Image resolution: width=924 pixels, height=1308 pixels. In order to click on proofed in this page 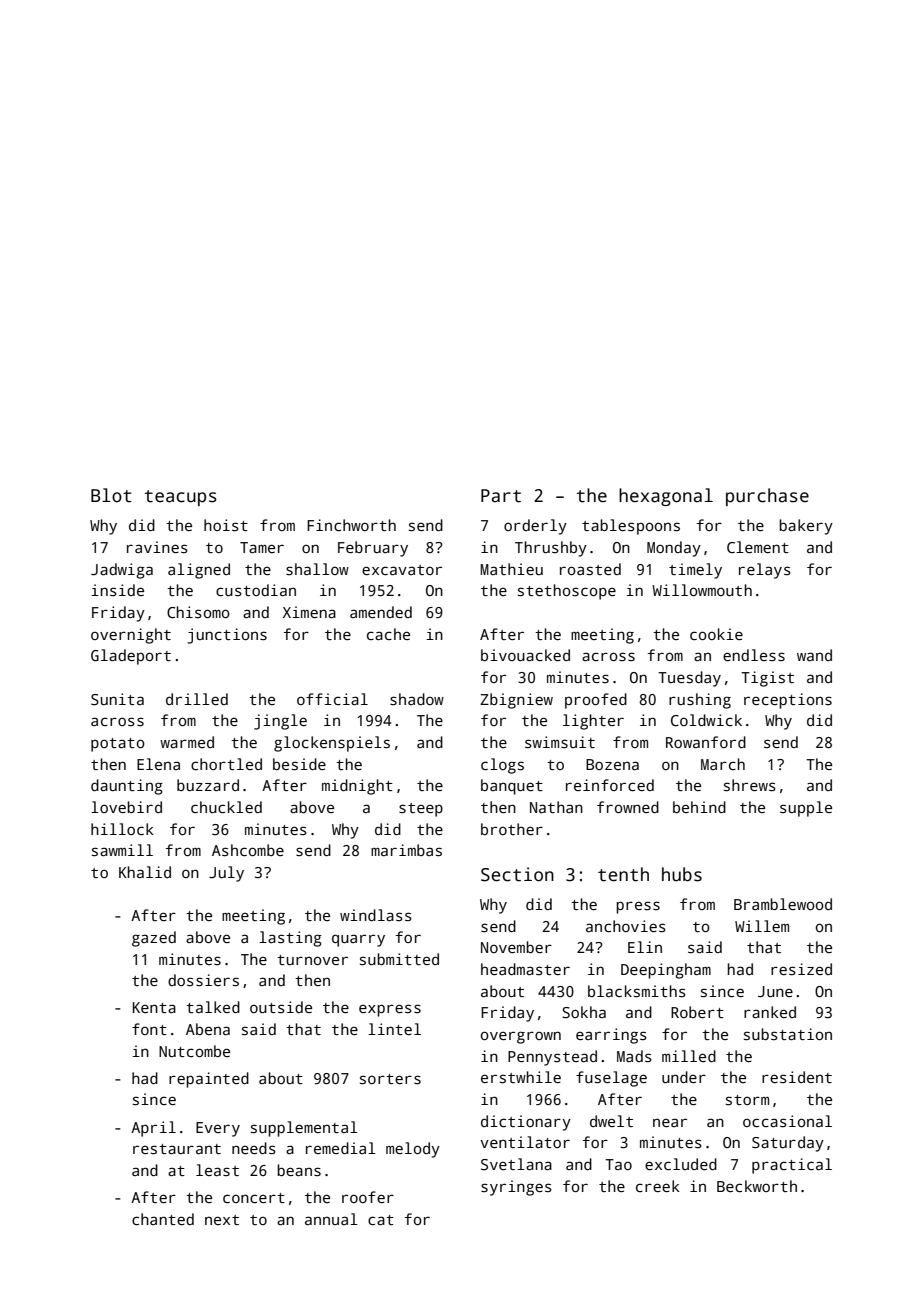, I will do `click(596, 701)`.
